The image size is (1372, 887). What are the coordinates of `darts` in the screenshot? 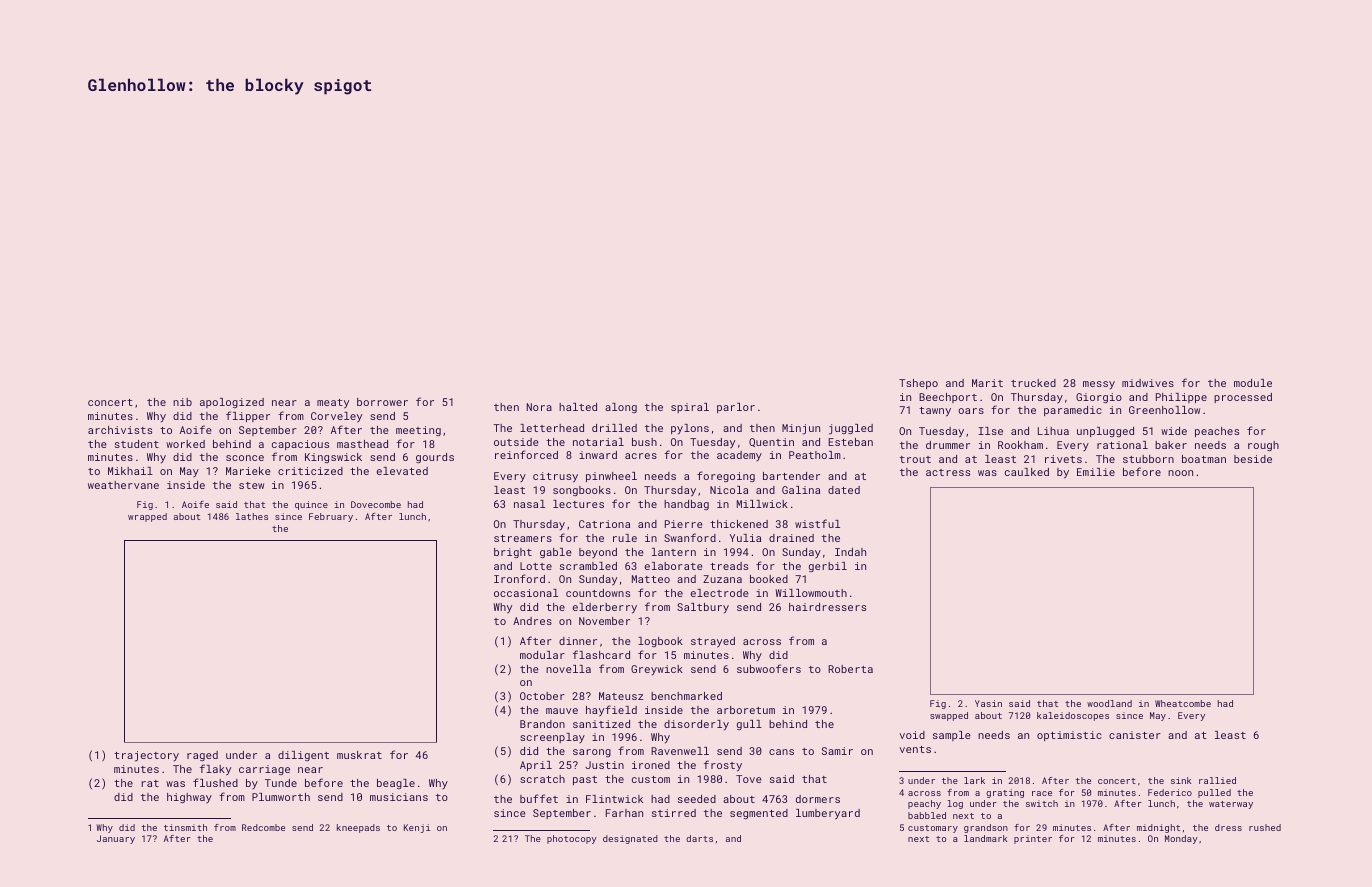 It's located at (699, 838).
